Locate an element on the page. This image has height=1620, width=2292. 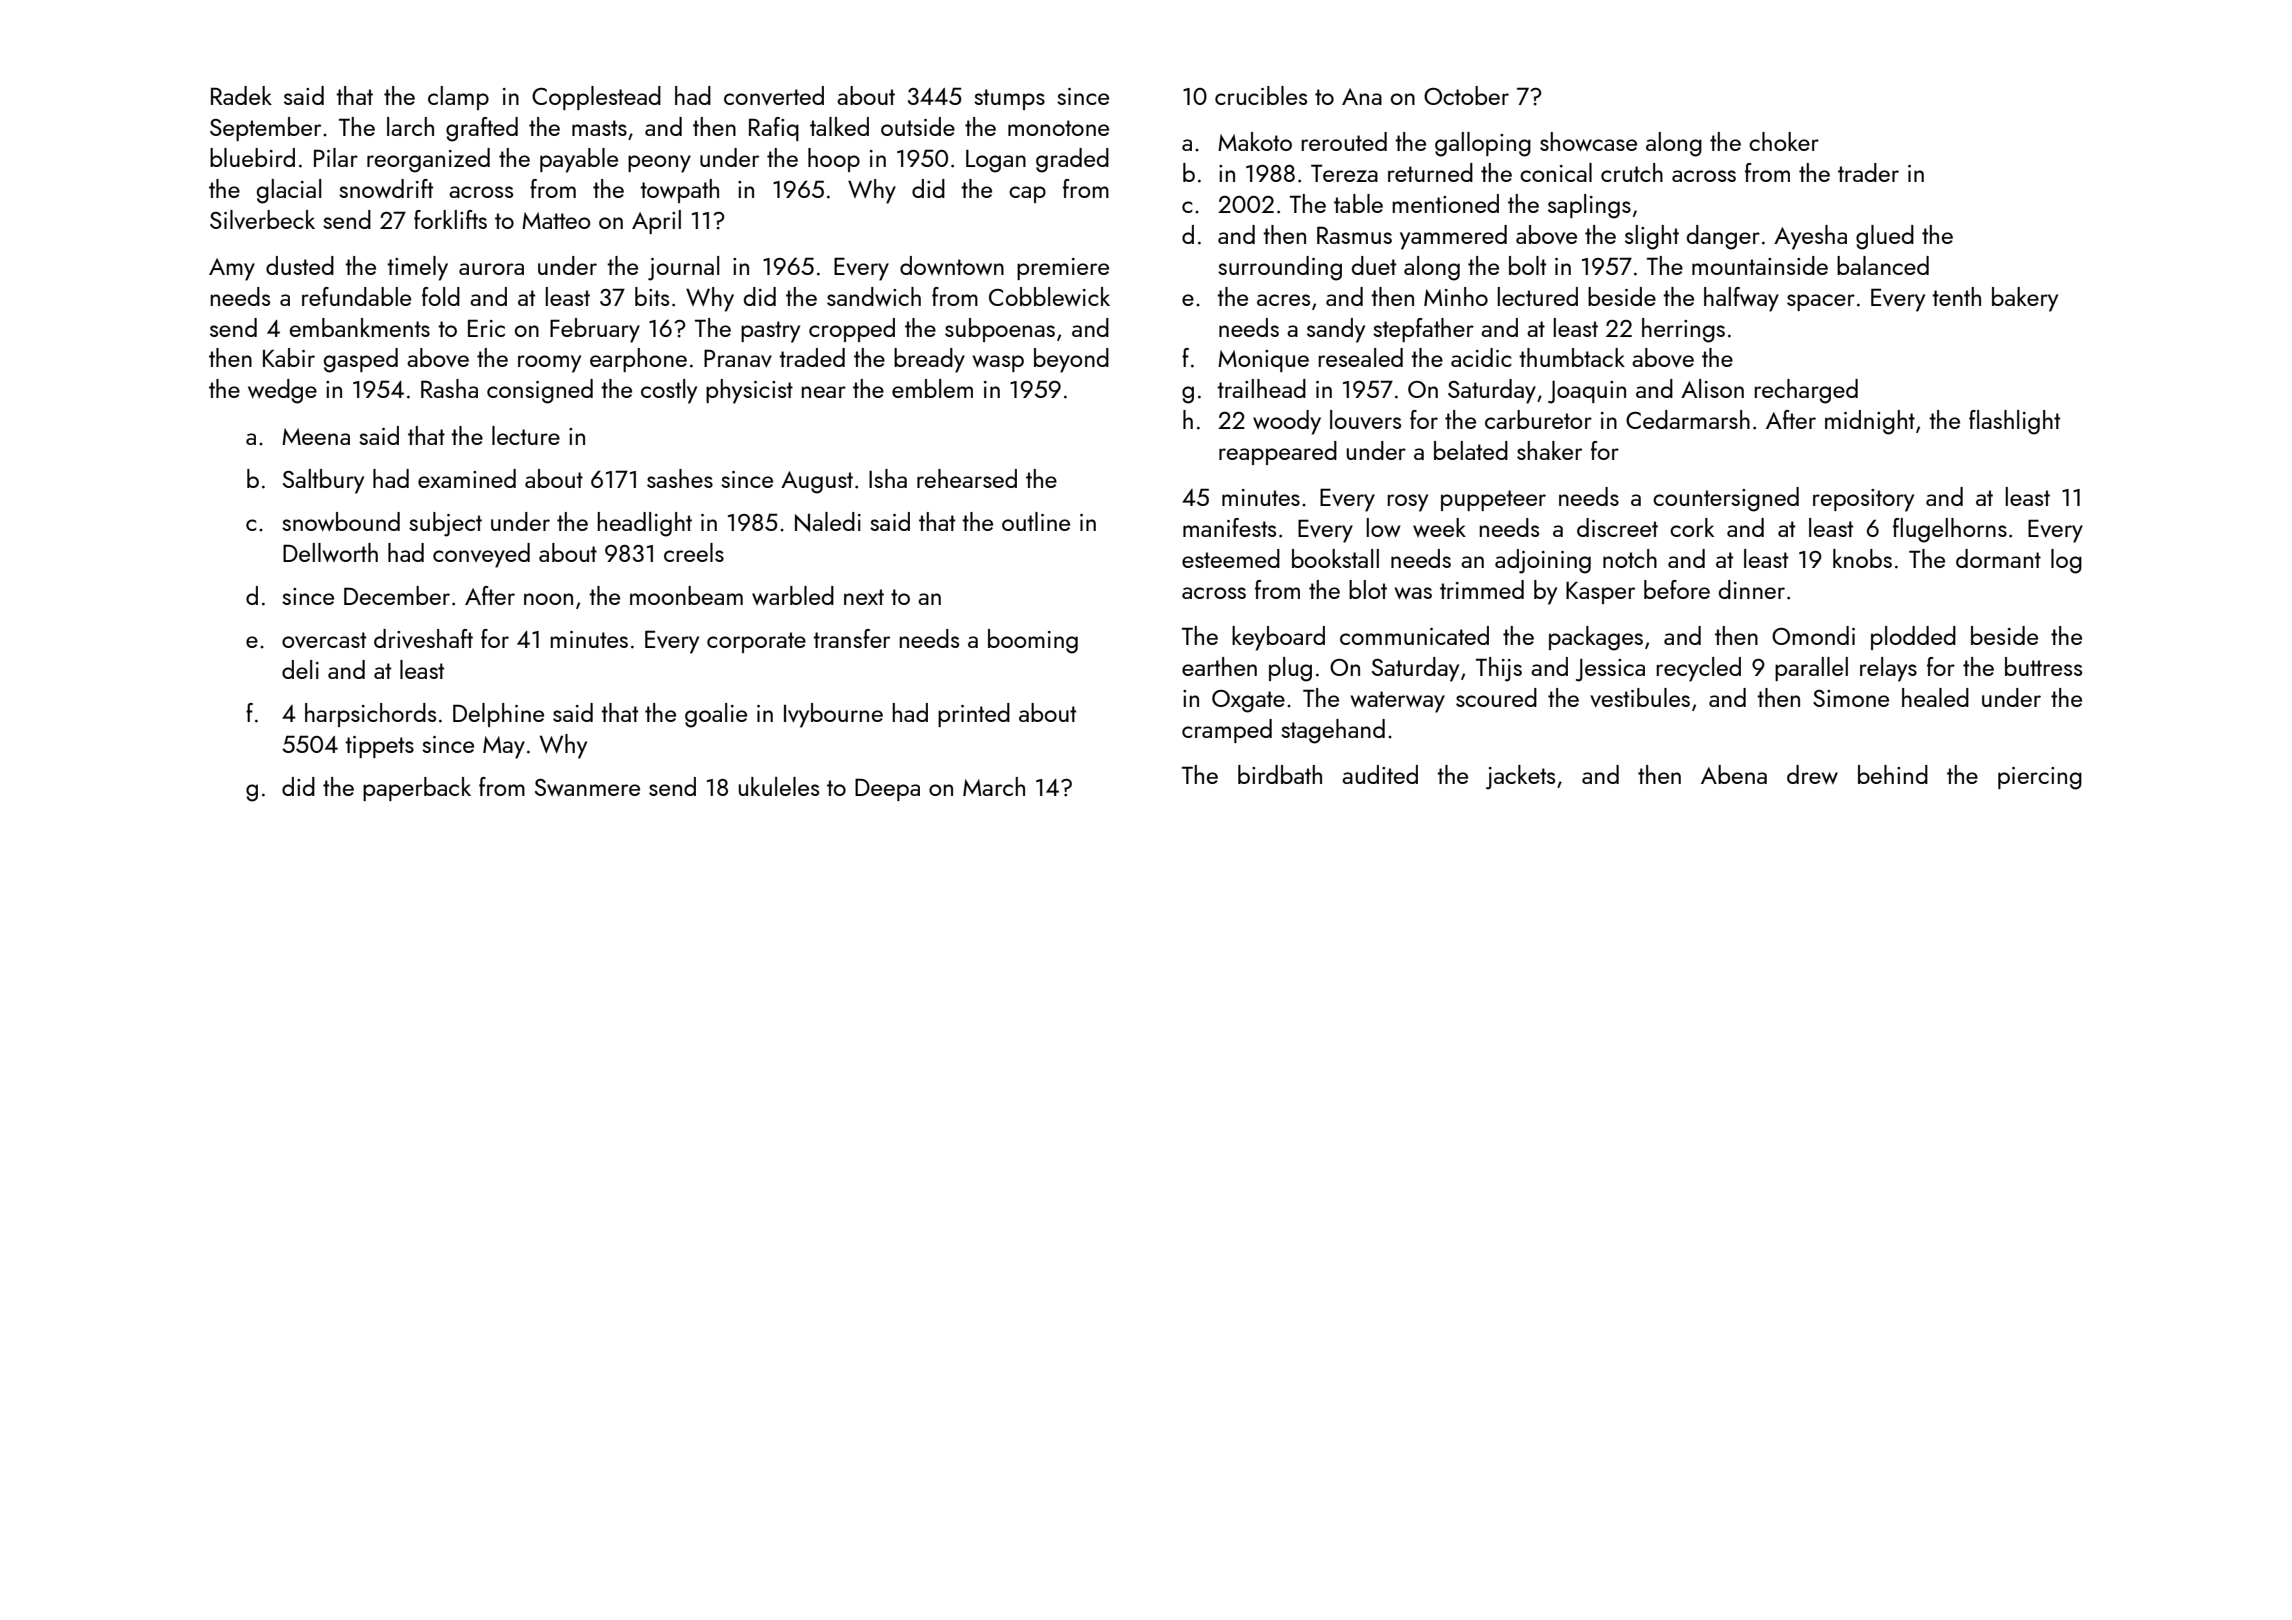
outside is located at coordinates (918, 126).
